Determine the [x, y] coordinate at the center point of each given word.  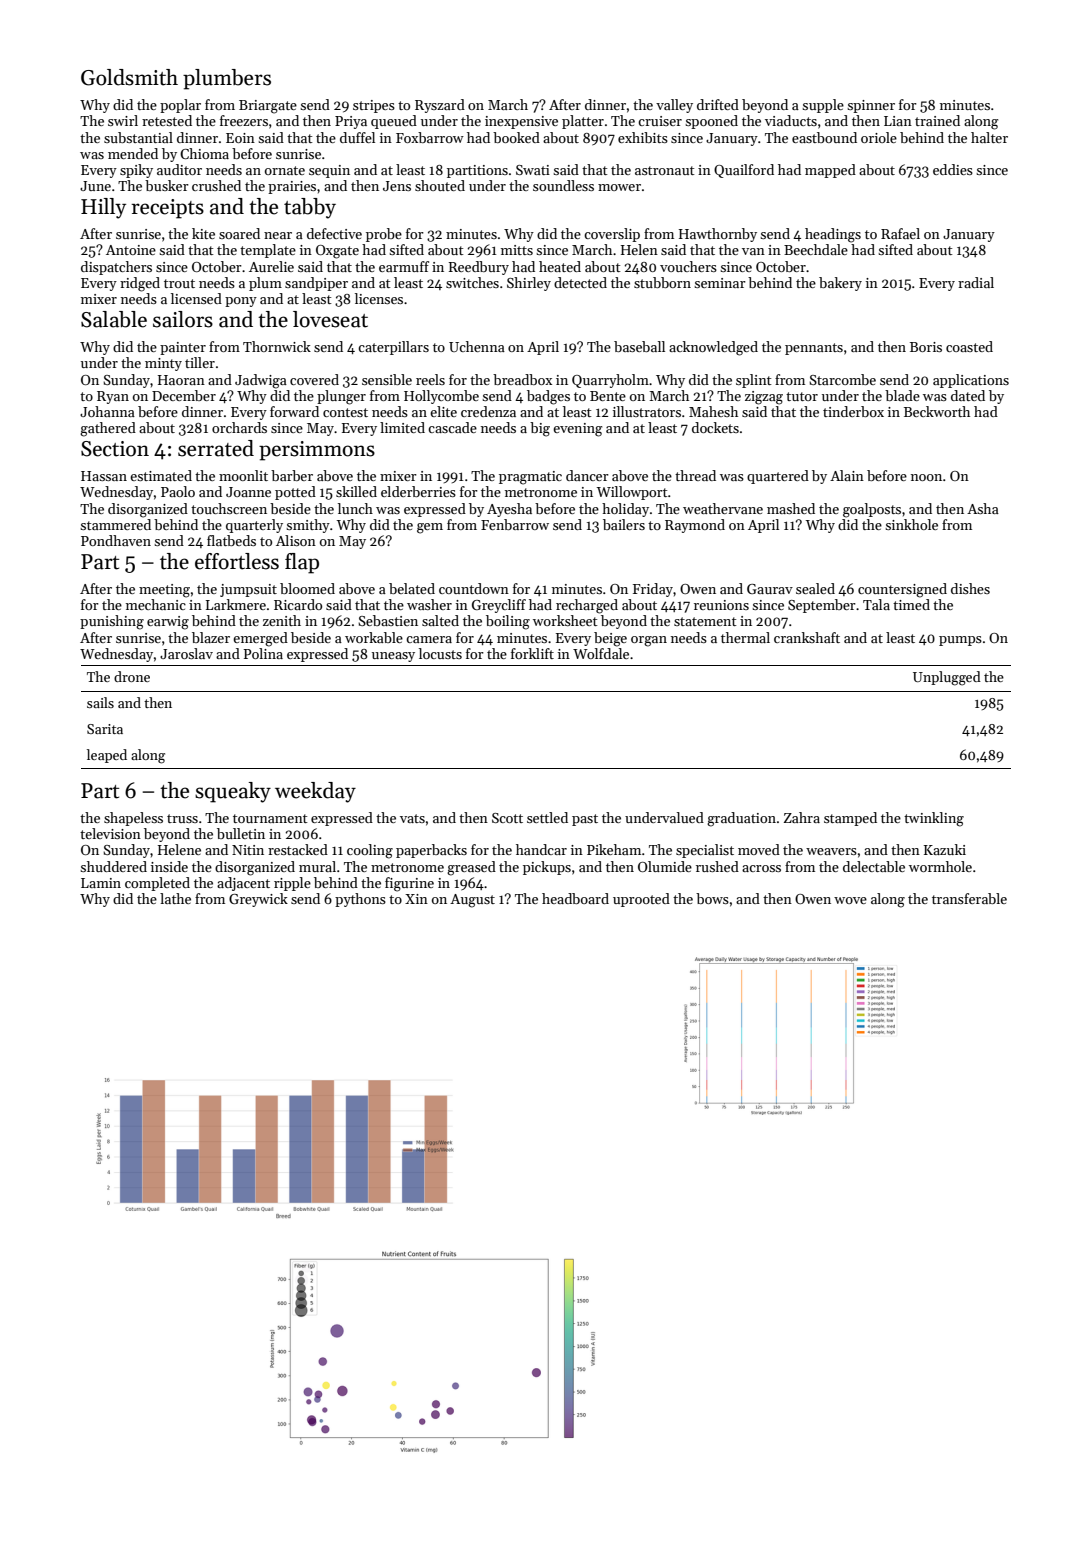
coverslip [612, 235]
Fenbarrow [515, 524]
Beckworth [937, 411]
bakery [840, 284]
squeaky [233, 792]
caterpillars [393, 348]
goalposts [872, 510]
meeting [164, 591]
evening [577, 430]
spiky [136, 171]
